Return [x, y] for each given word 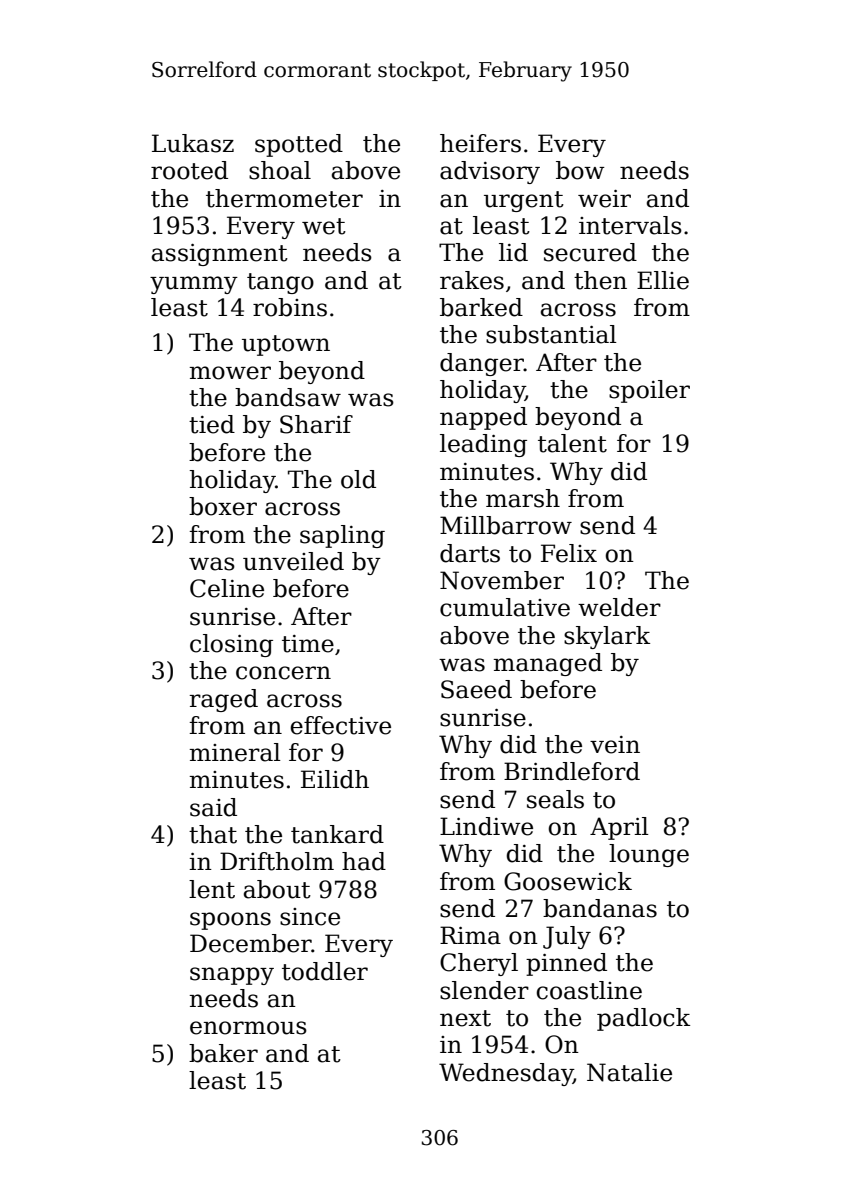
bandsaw [288, 397]
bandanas [600, 908]
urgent [524, 201]
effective [341, 725]
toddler [325, 971]
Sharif [316, 424]
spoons [230, 921]
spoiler [649, 391]
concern [283, 673]
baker [223, 1053]
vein [615, 745]
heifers [480, 143]
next [465, 1018]
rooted [189, 170]
